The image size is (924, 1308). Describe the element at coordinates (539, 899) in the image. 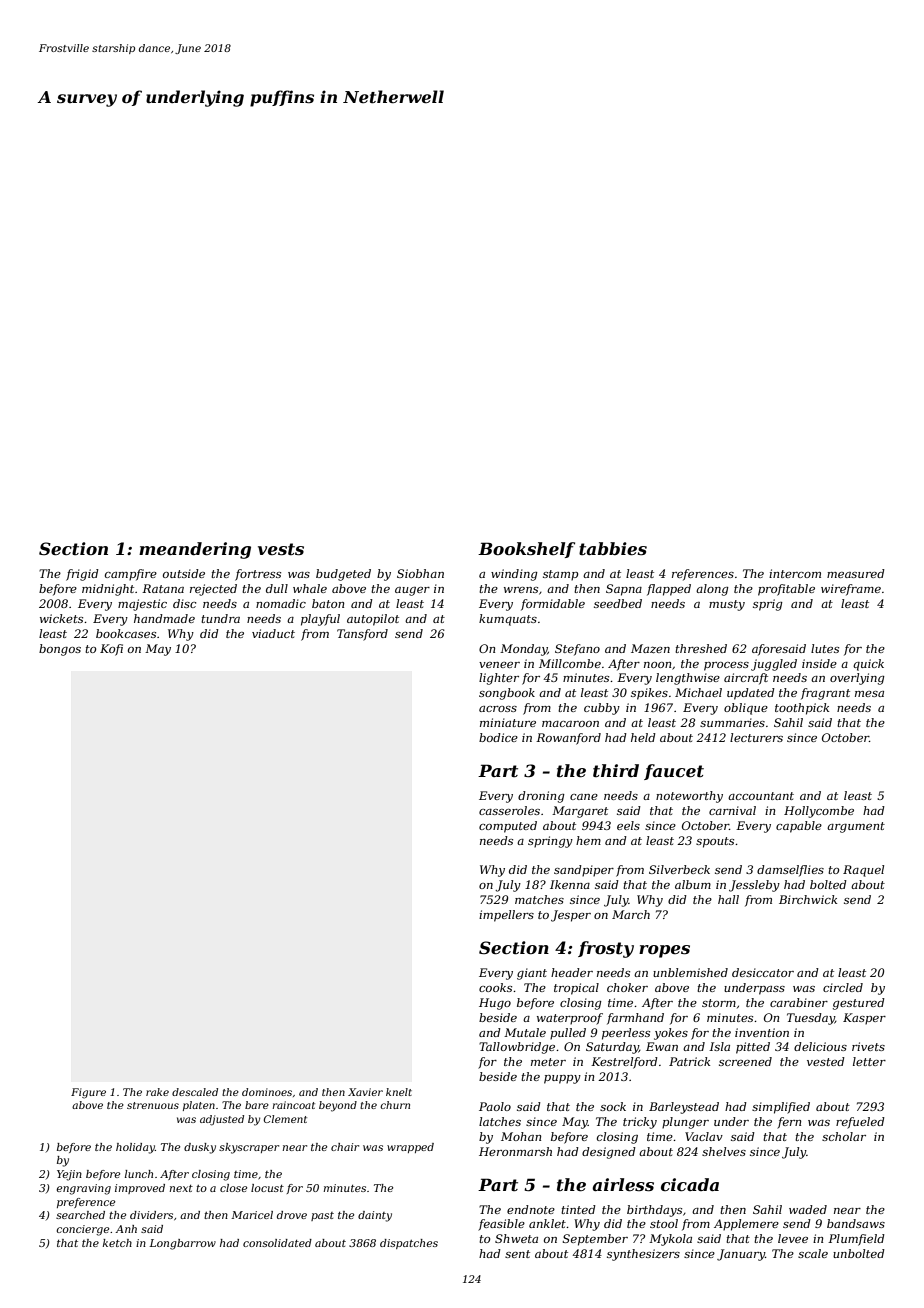

I see `matches` at that location.
